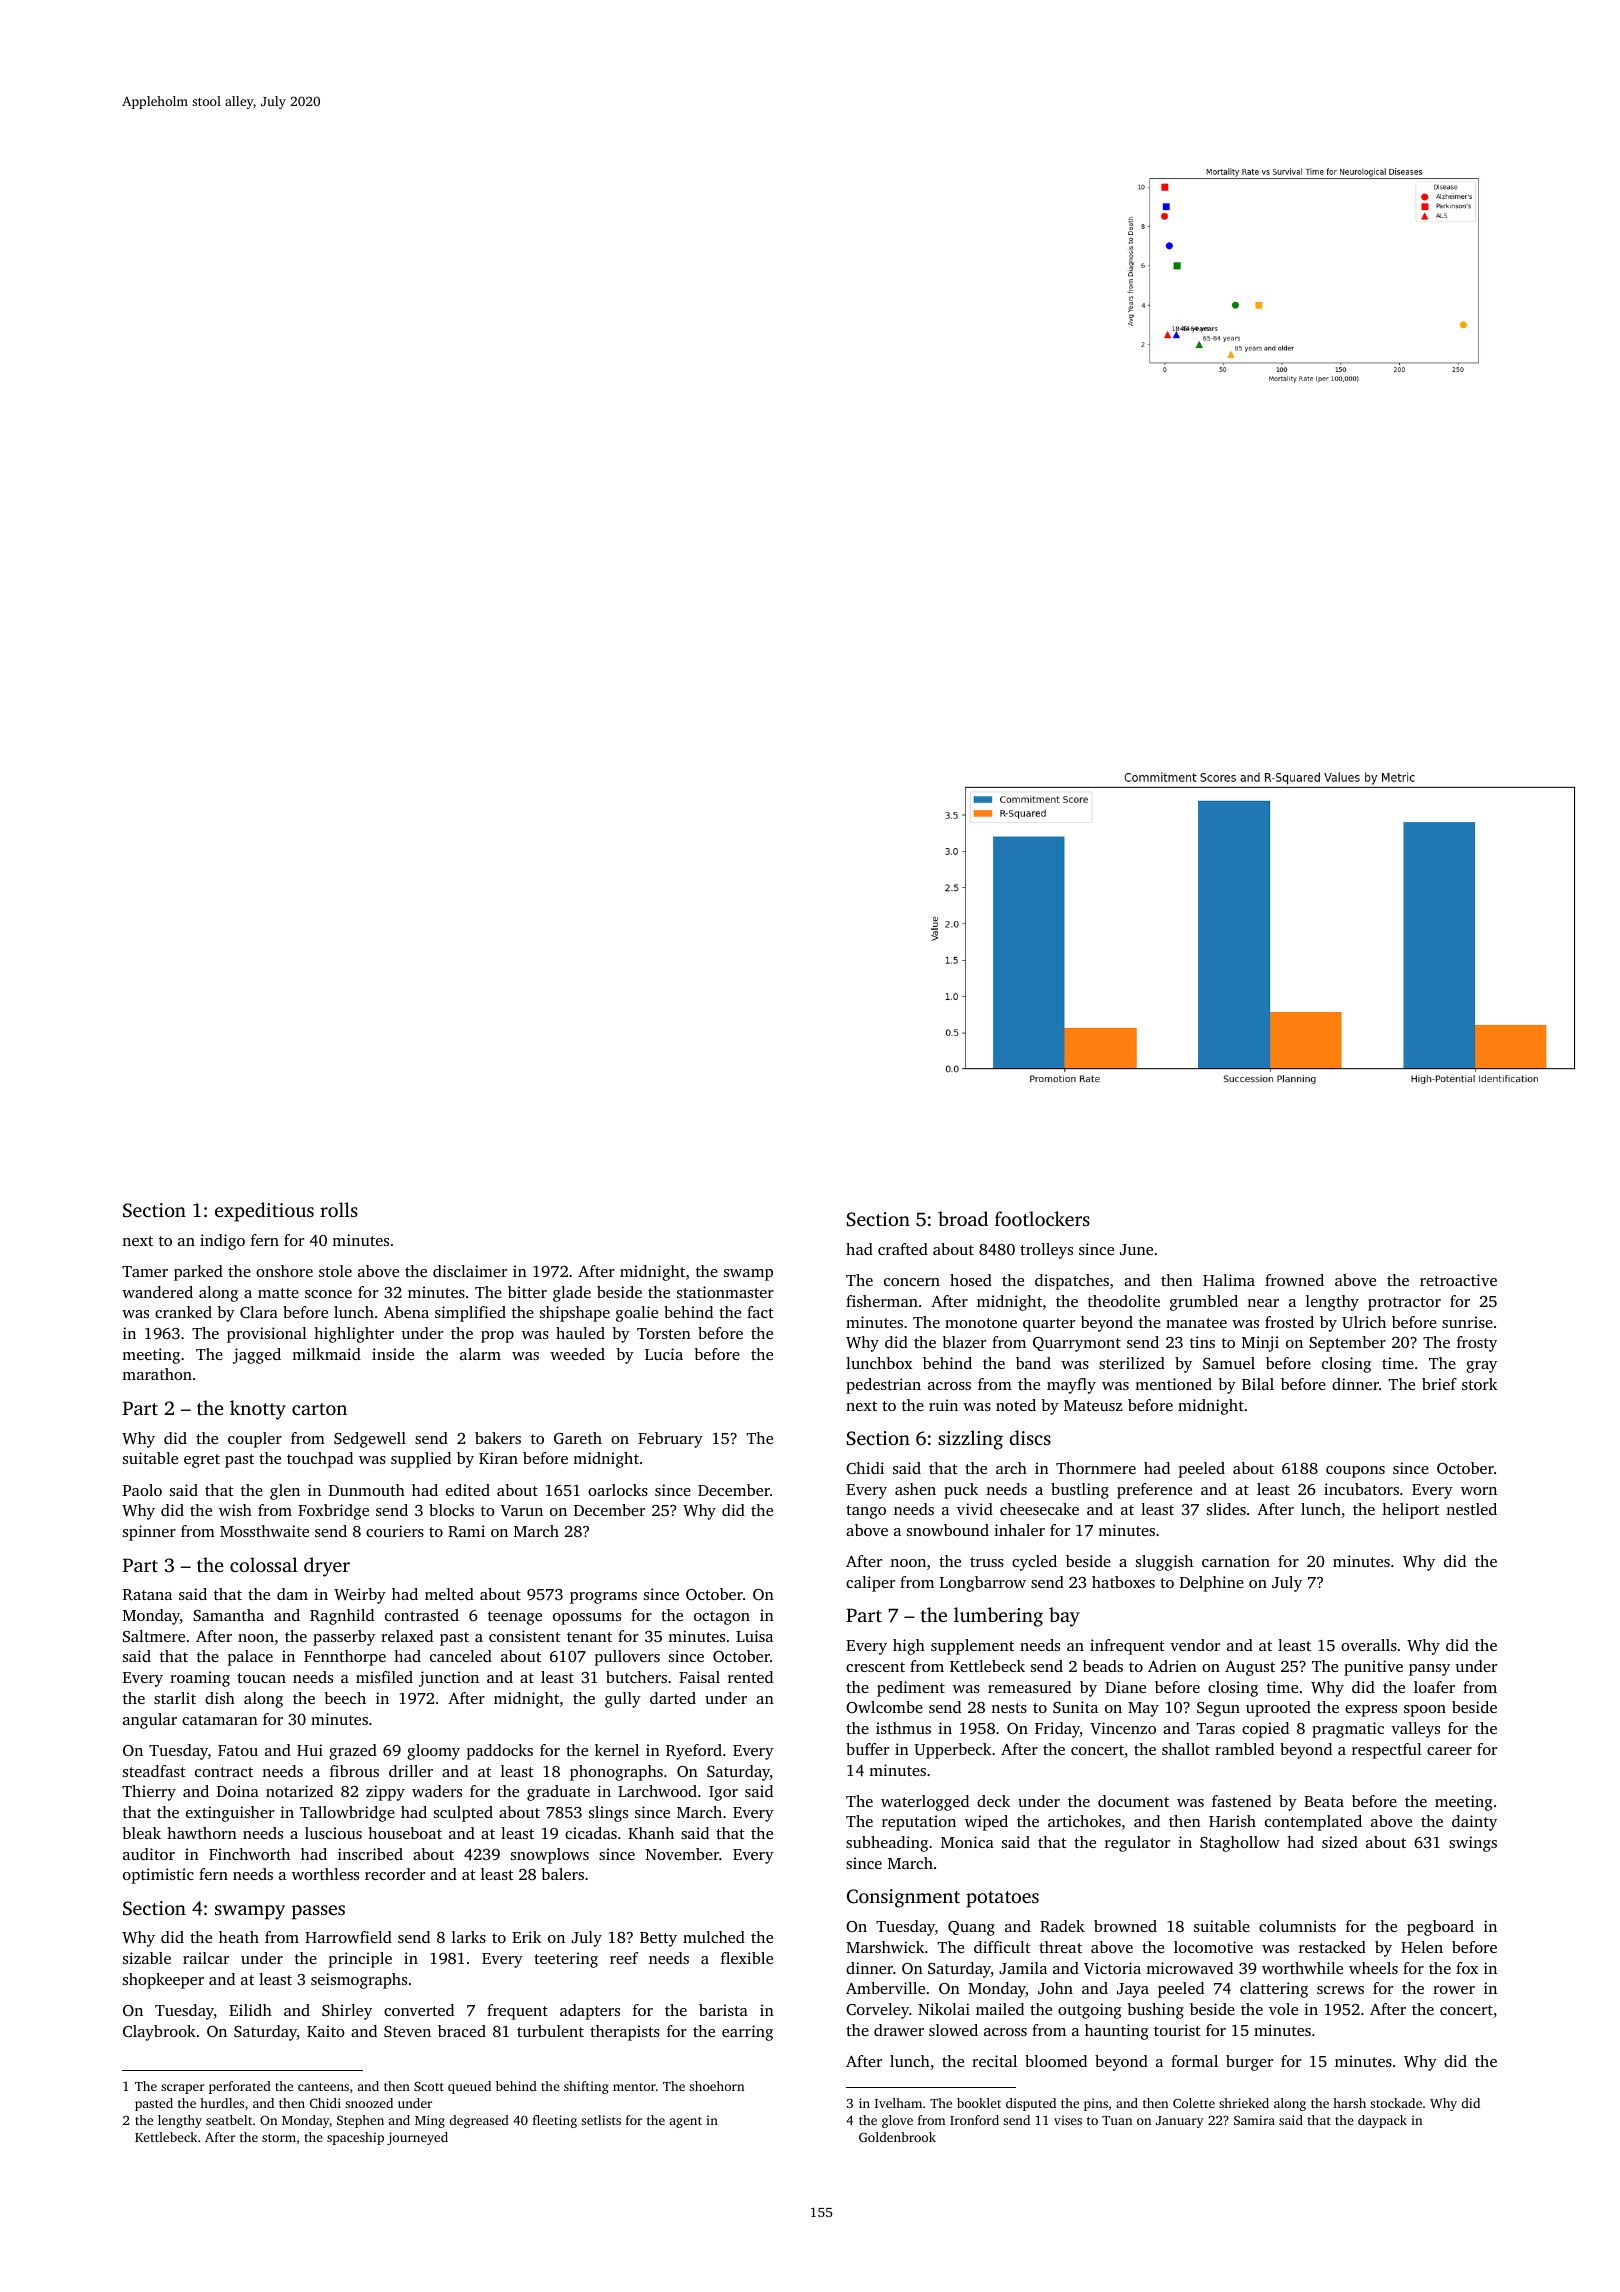  Describe the element at coordinates (1348, 1730) in the image. I see `pragmatic` at that location.
